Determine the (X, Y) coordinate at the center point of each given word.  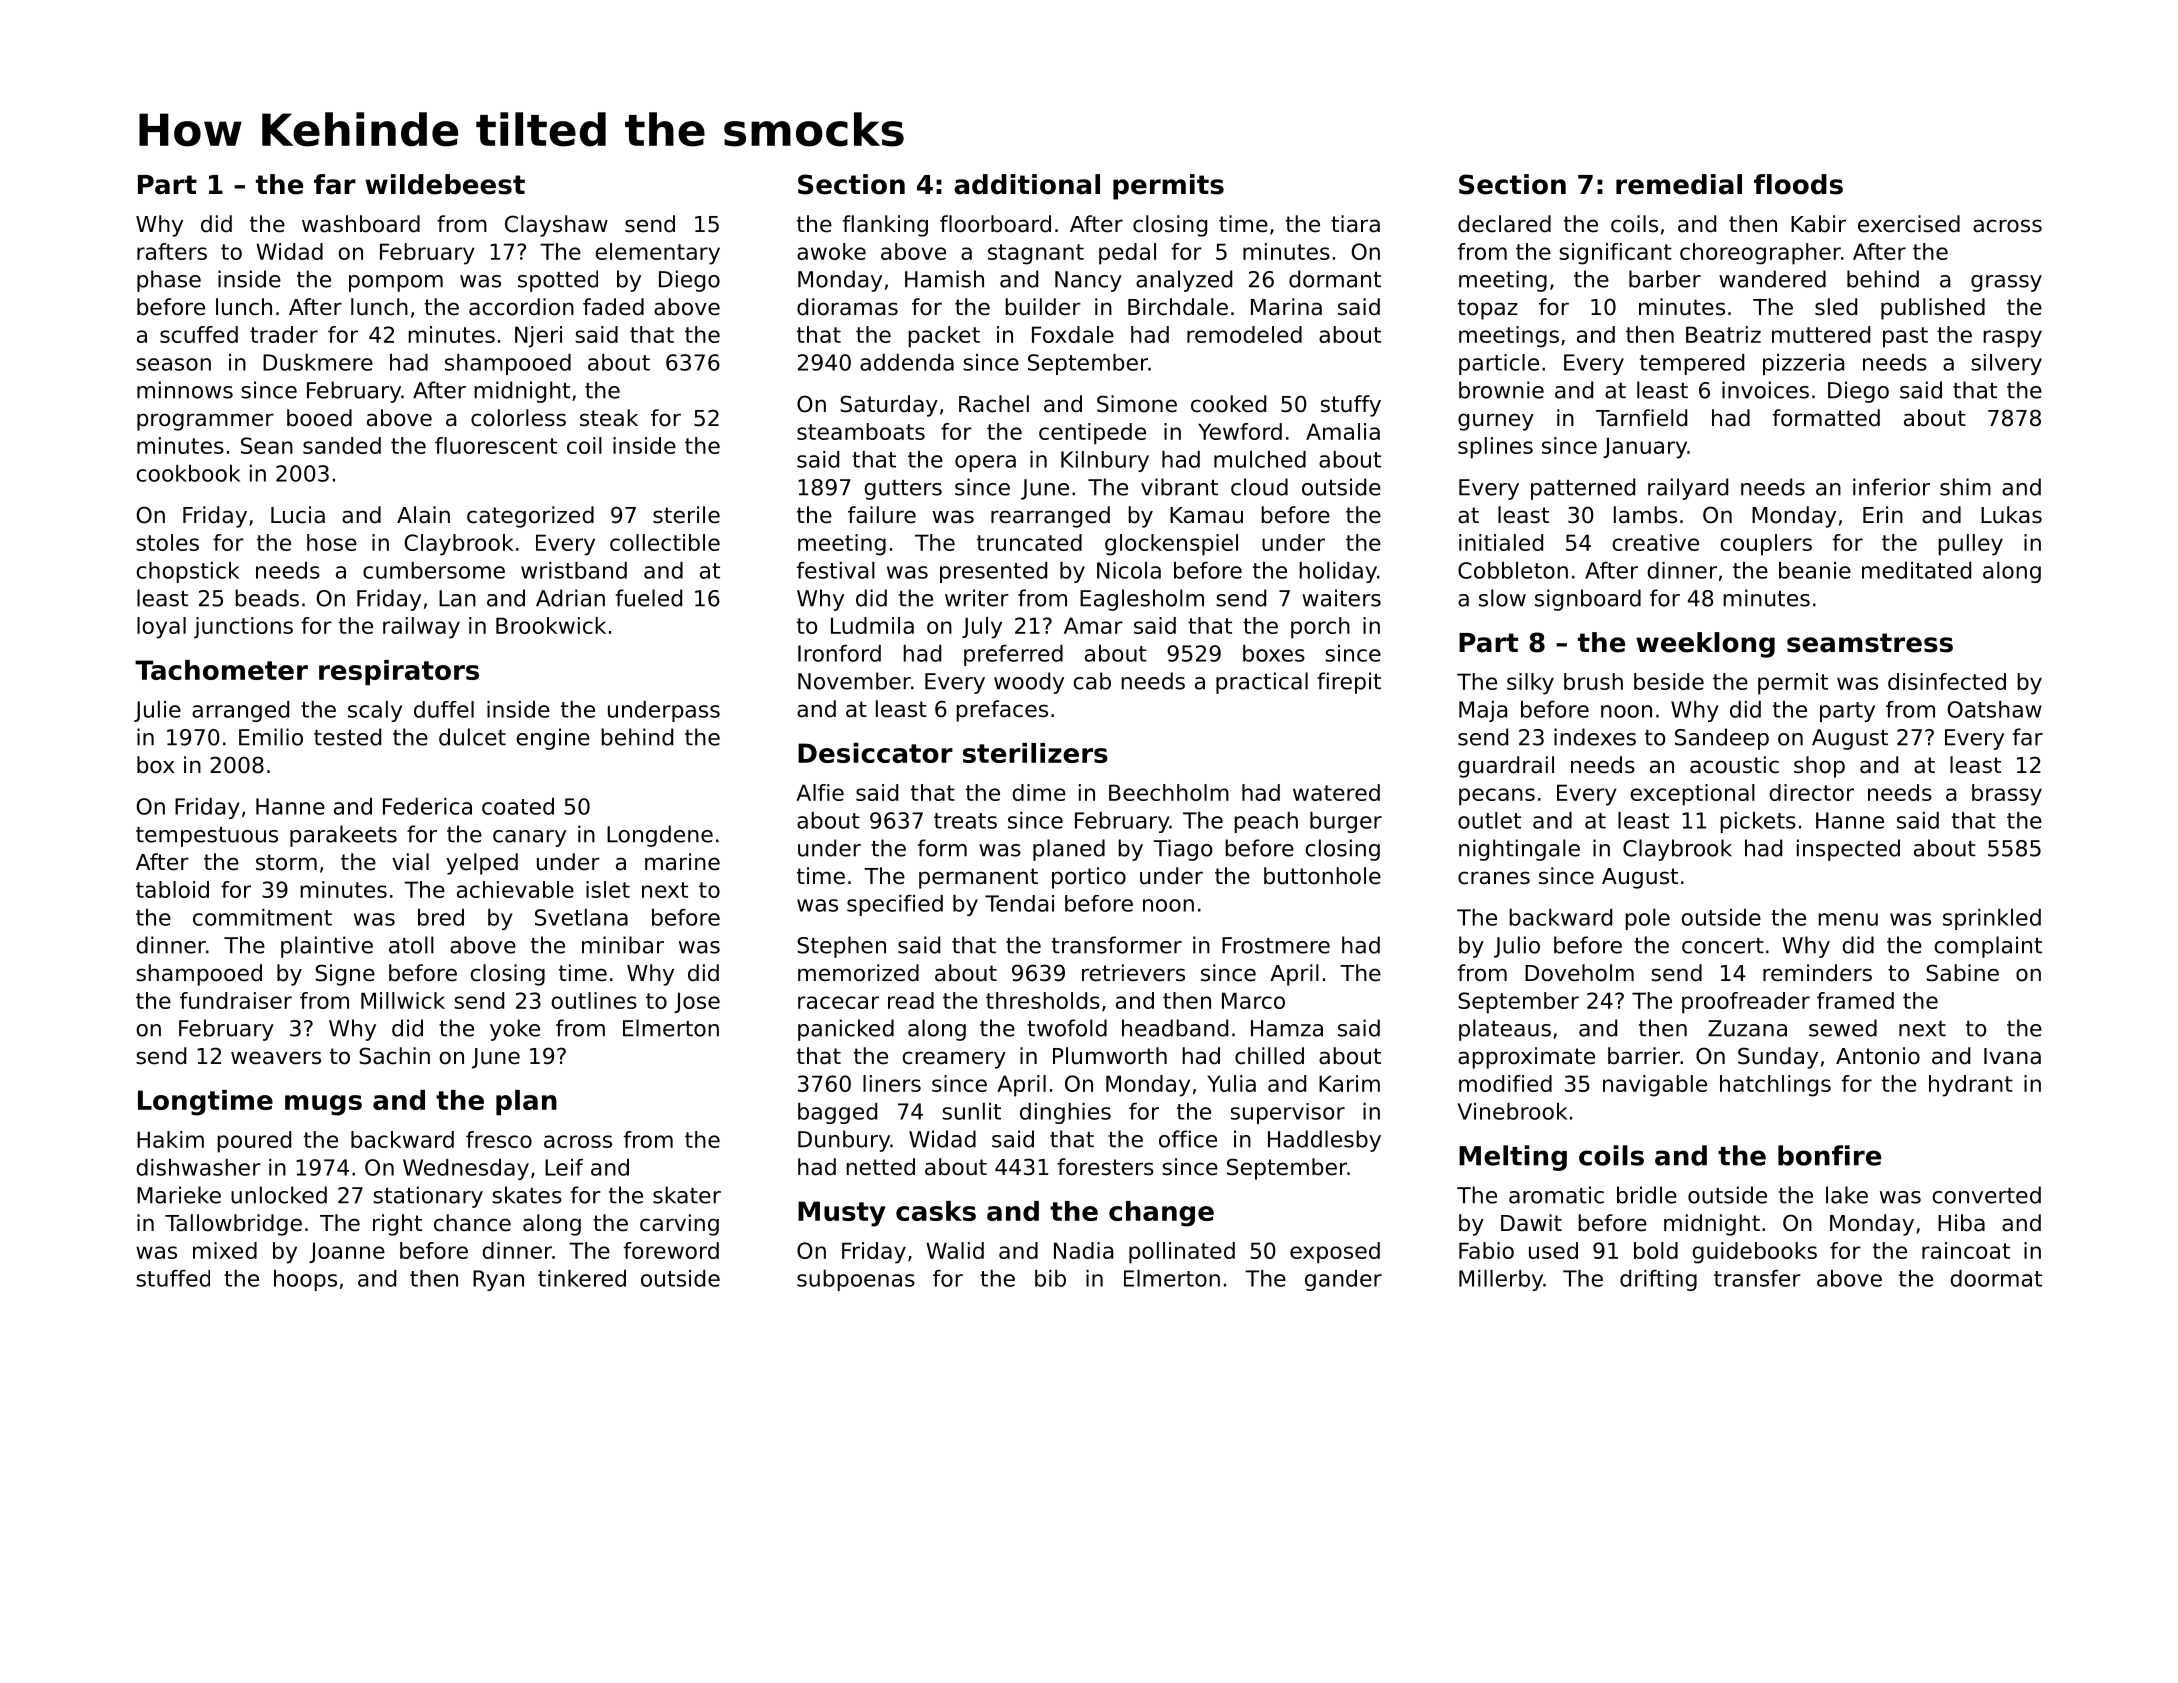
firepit (1349, 683)
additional (1027, 184)
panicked (846, 1030)
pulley (1970, 545)
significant (1615, 254)
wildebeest (445, 184)
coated (518, 806)
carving (679, 1225)
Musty (842, 1214)
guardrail (1506, 767)
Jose (697, 1002)
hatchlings (1775, 1086)
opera (985, 463)
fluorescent (496, 445)
